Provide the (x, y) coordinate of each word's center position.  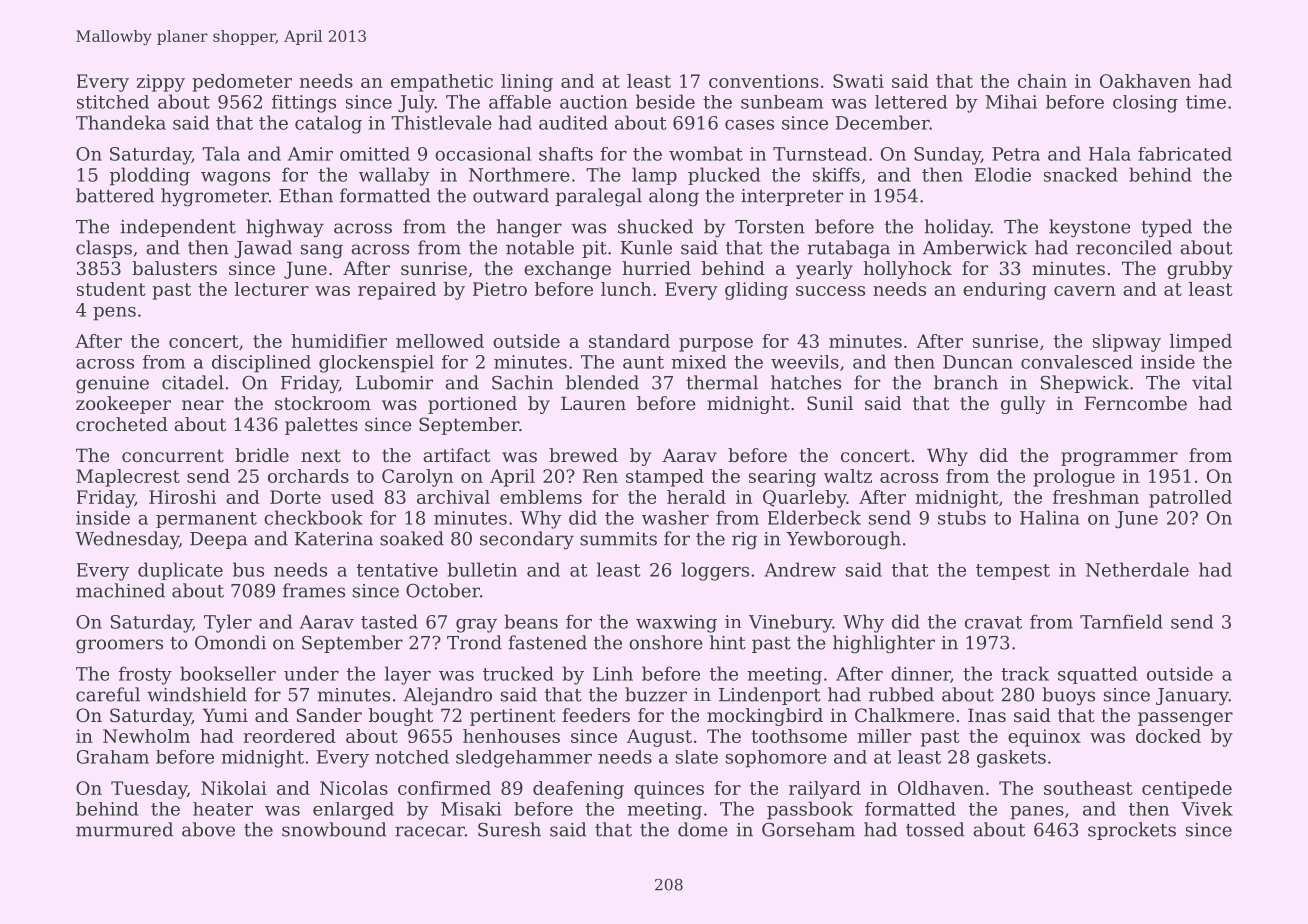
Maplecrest (128, 478)
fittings (304, 104)
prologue (1074, 478)
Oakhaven (1145, 81)
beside (665, 101)
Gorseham (808, 829)
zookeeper (123, 405)
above (208, 829)
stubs (962, 517)
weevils (805, 362)
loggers (715, 571)
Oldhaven (941, 788)
